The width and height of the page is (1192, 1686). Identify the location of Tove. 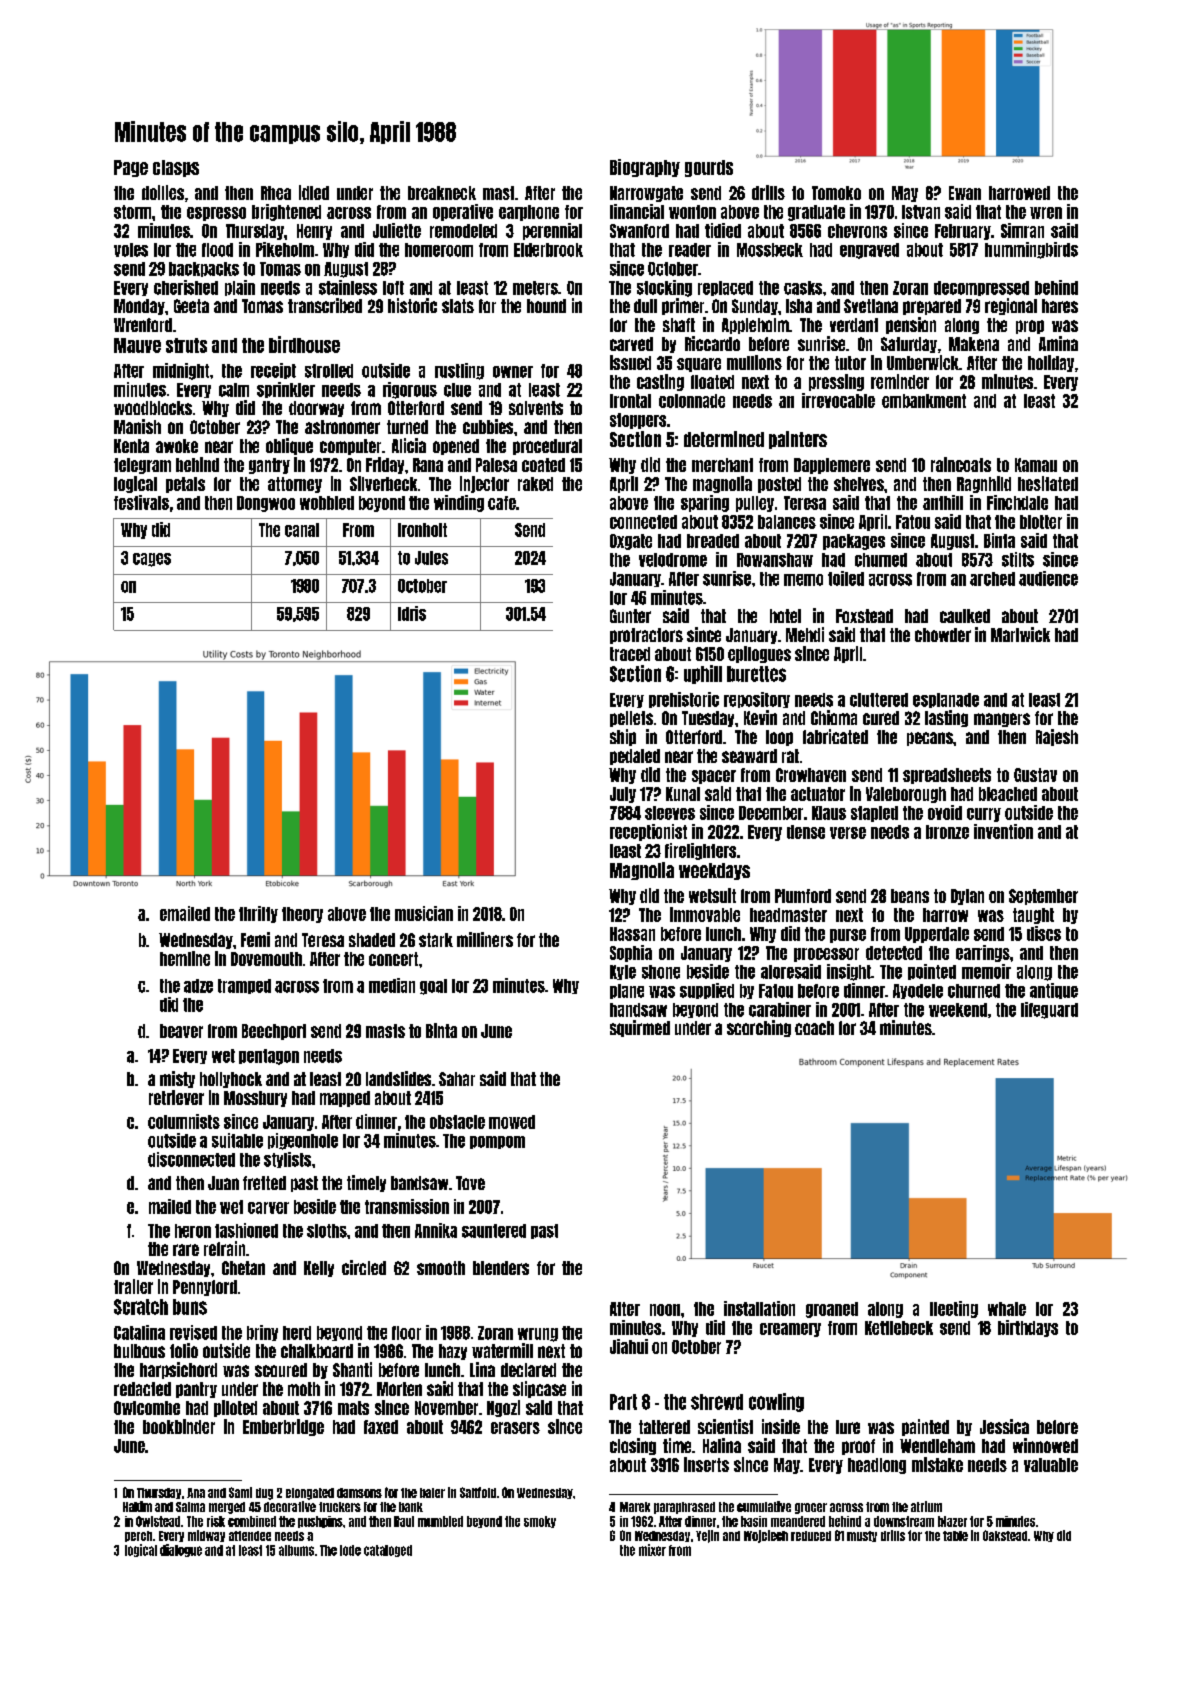
(470, 1183).
